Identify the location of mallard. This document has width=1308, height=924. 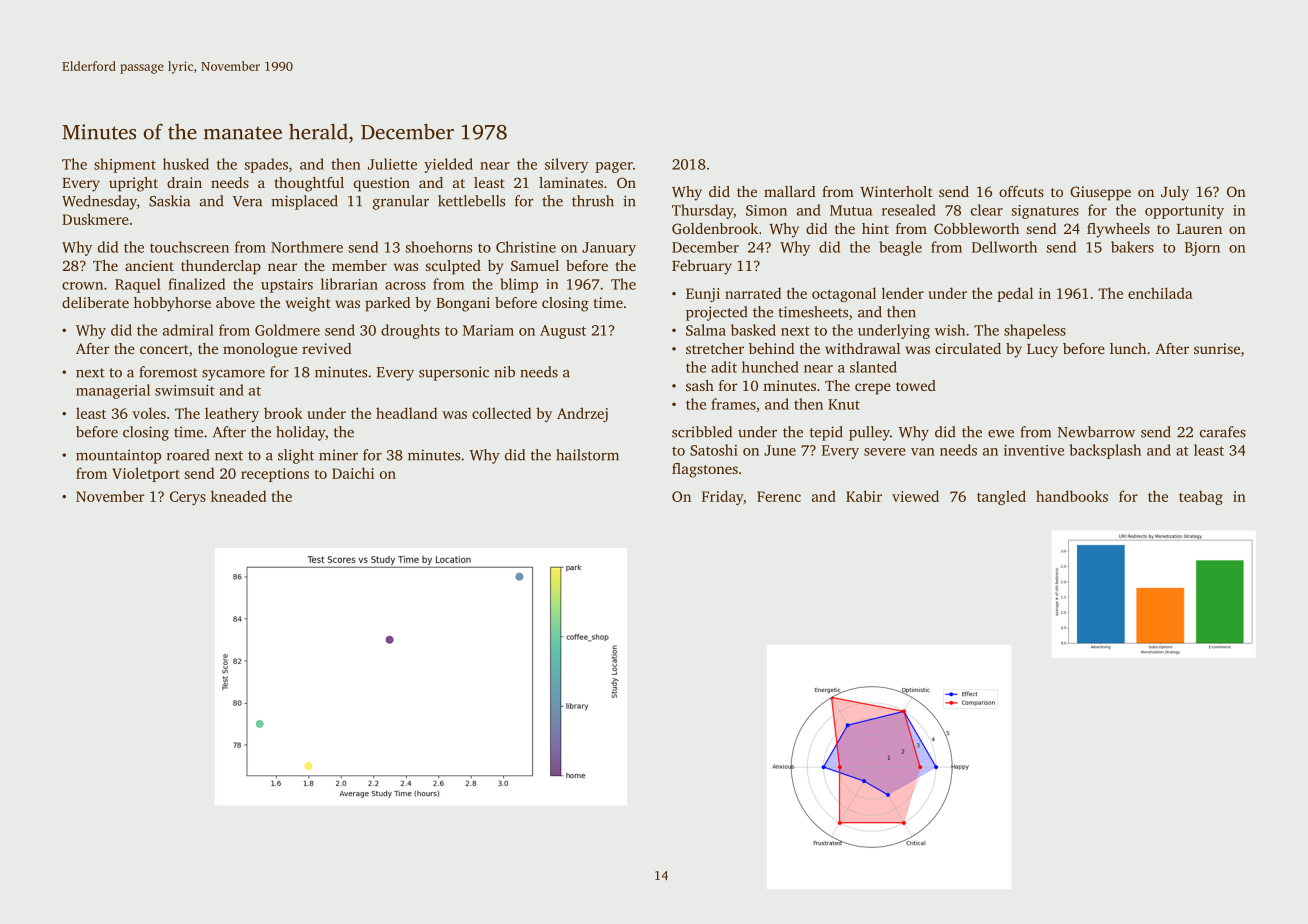
(789, 191).
